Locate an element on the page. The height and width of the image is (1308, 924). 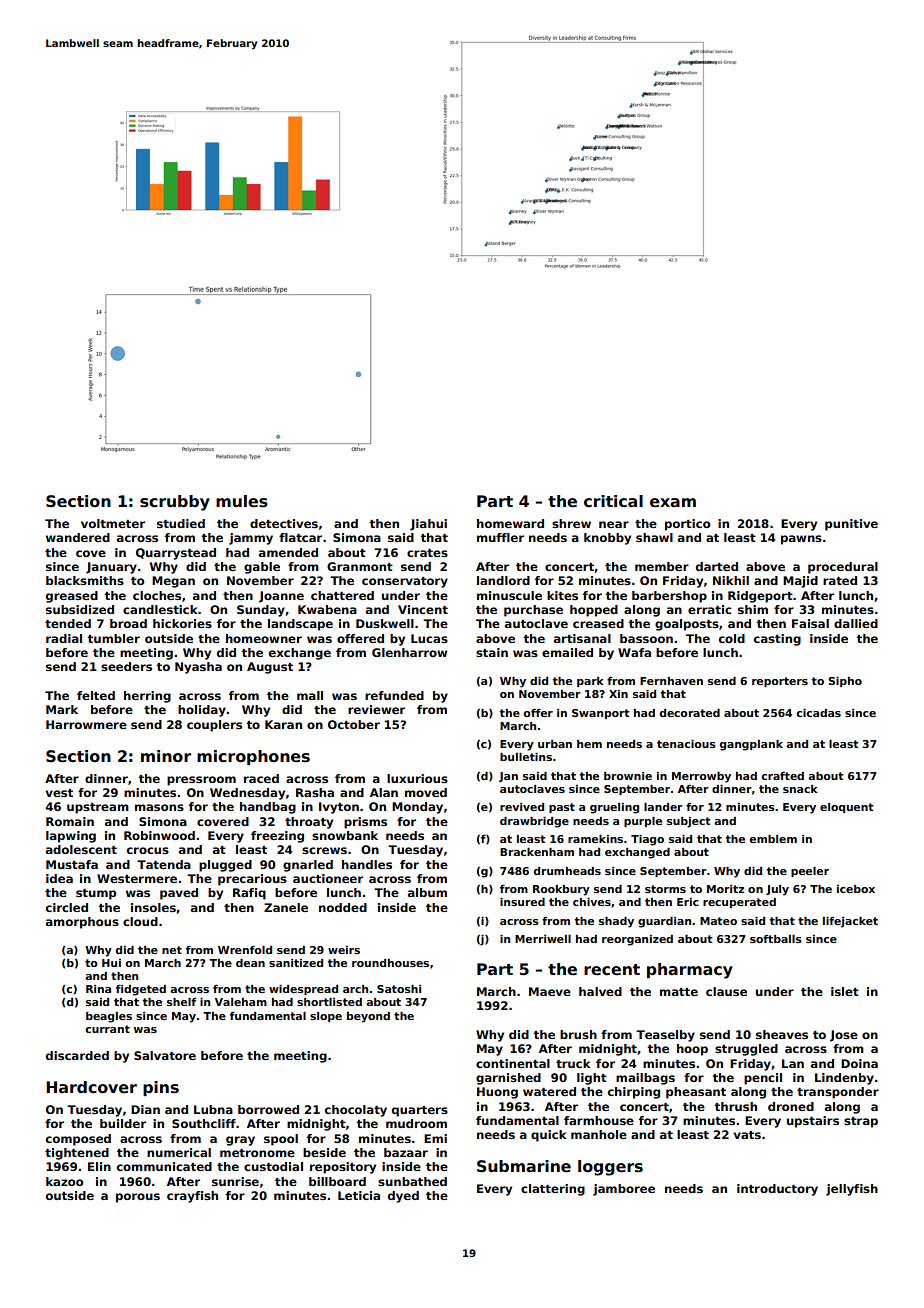
crafted is located at coordinates (782, 776).
